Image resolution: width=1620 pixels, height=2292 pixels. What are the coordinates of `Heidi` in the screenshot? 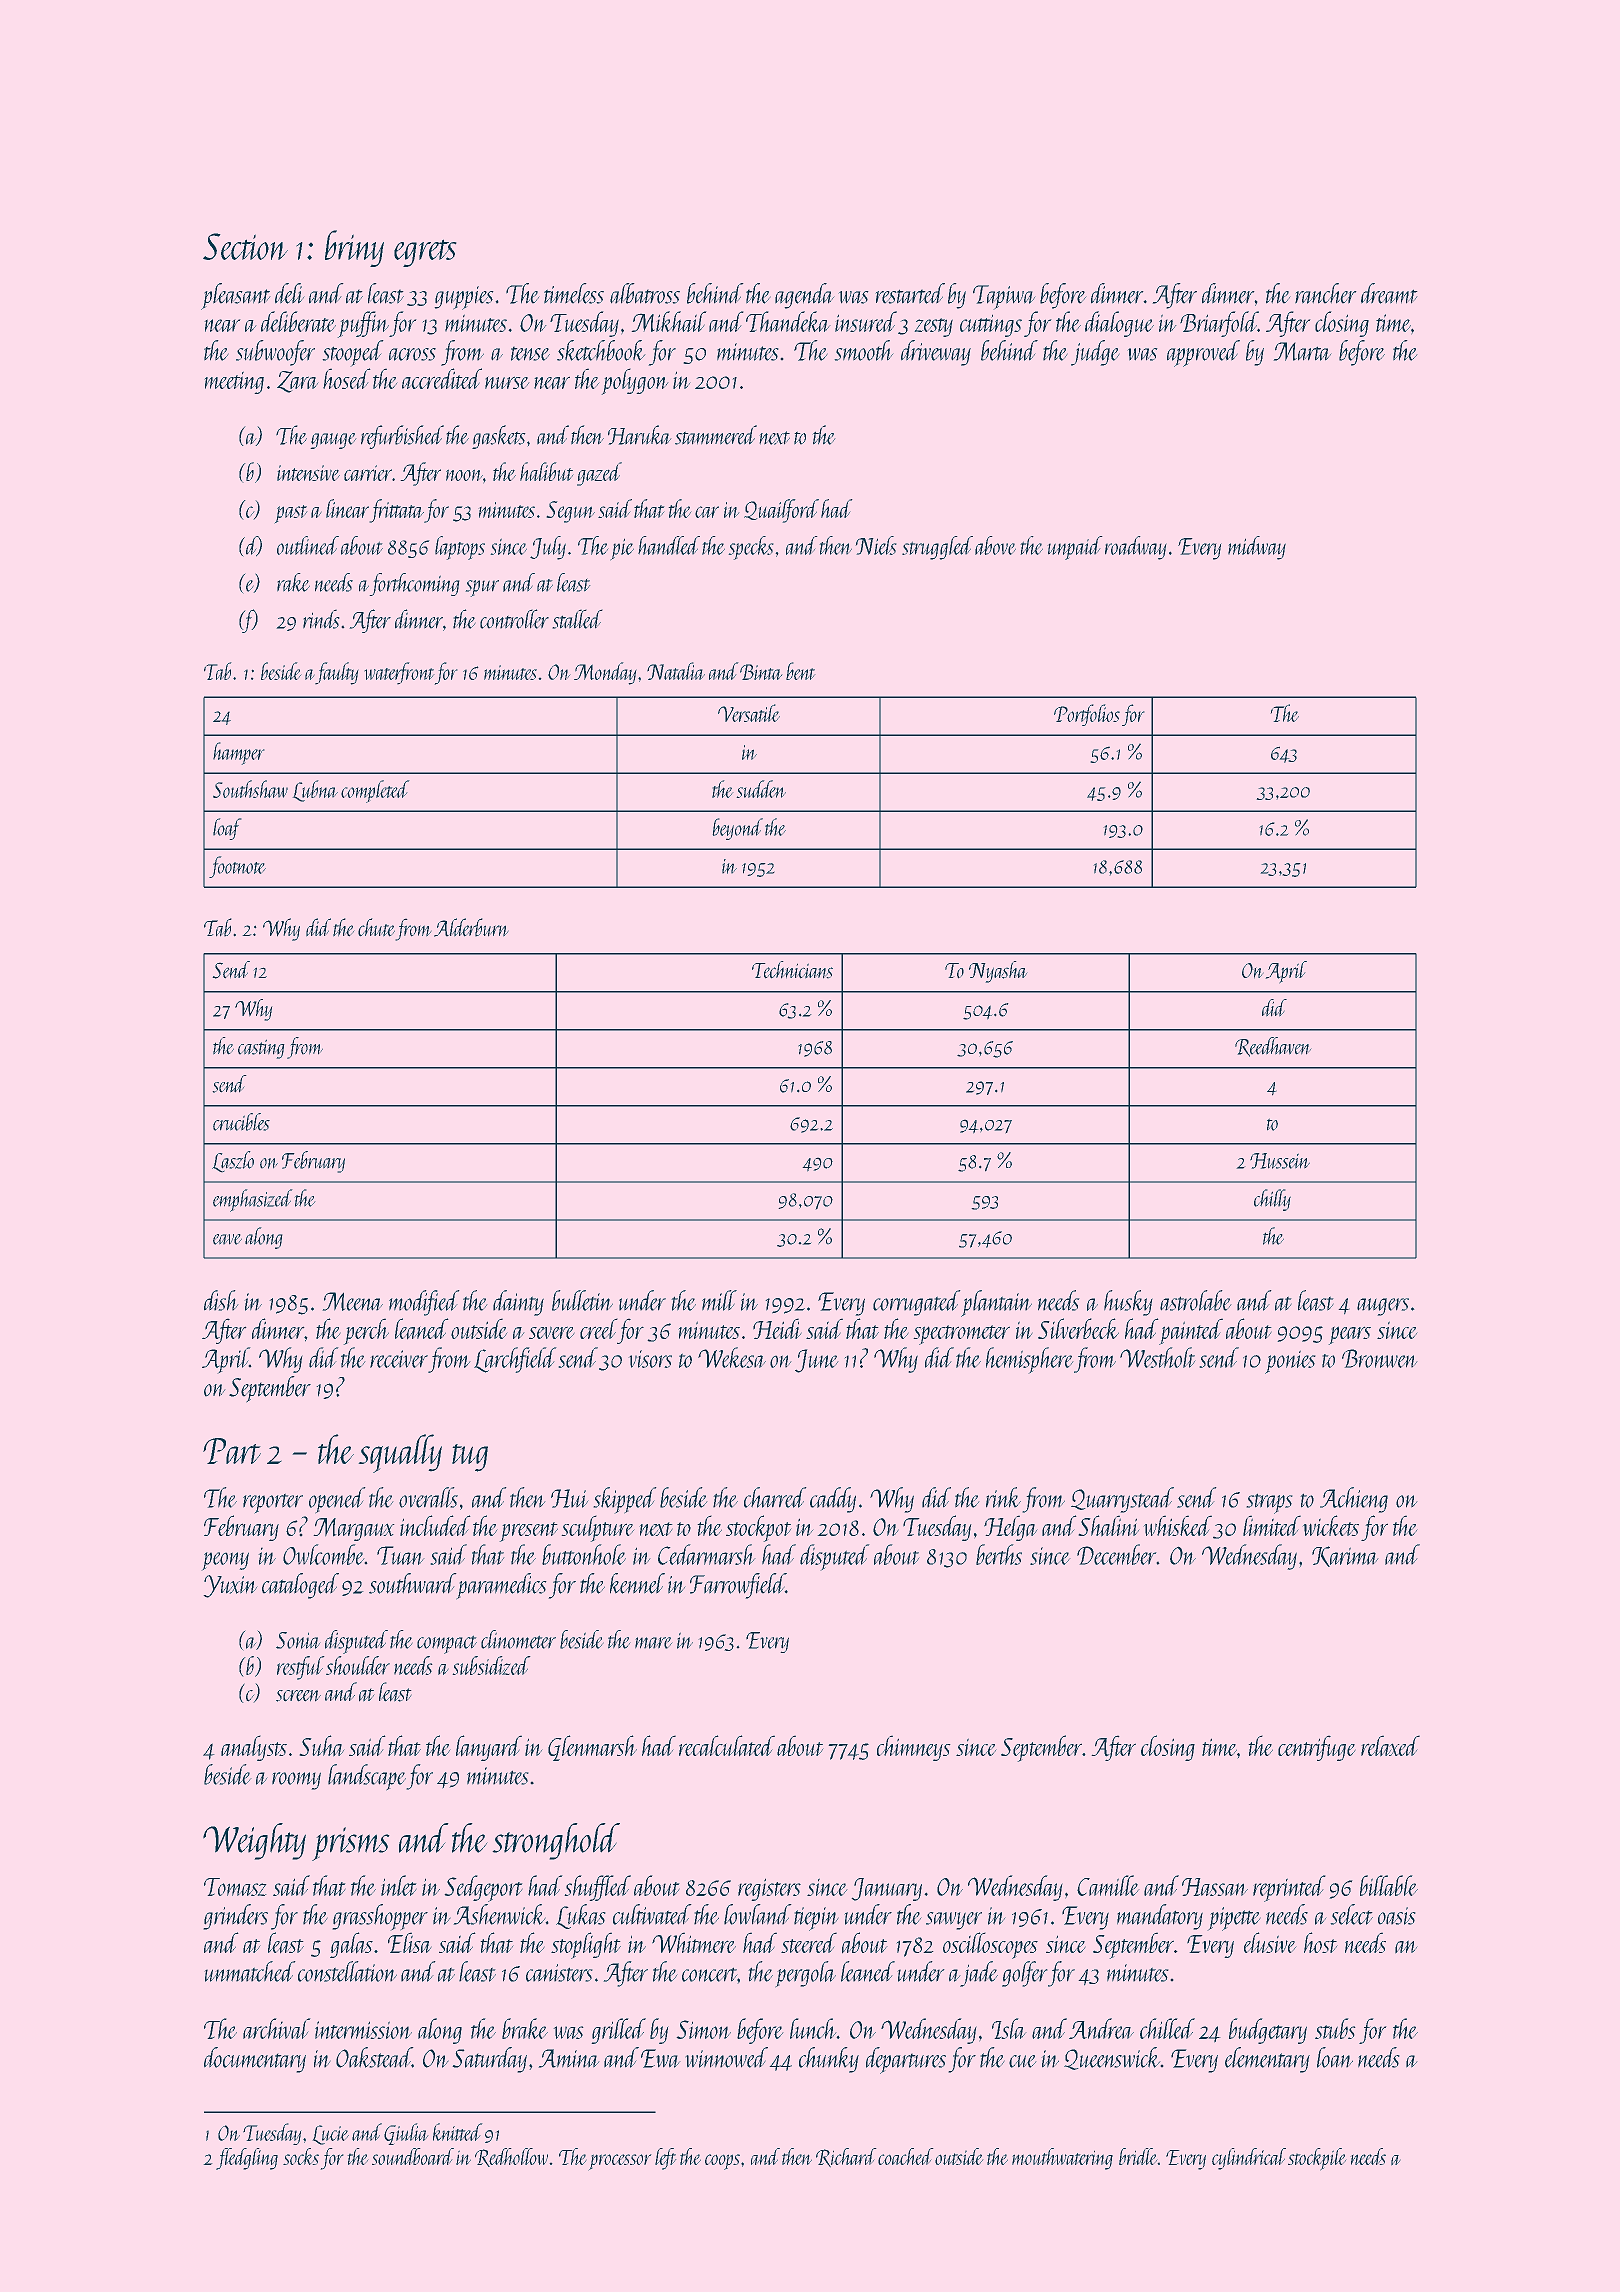 It's located at (777, 1329).
